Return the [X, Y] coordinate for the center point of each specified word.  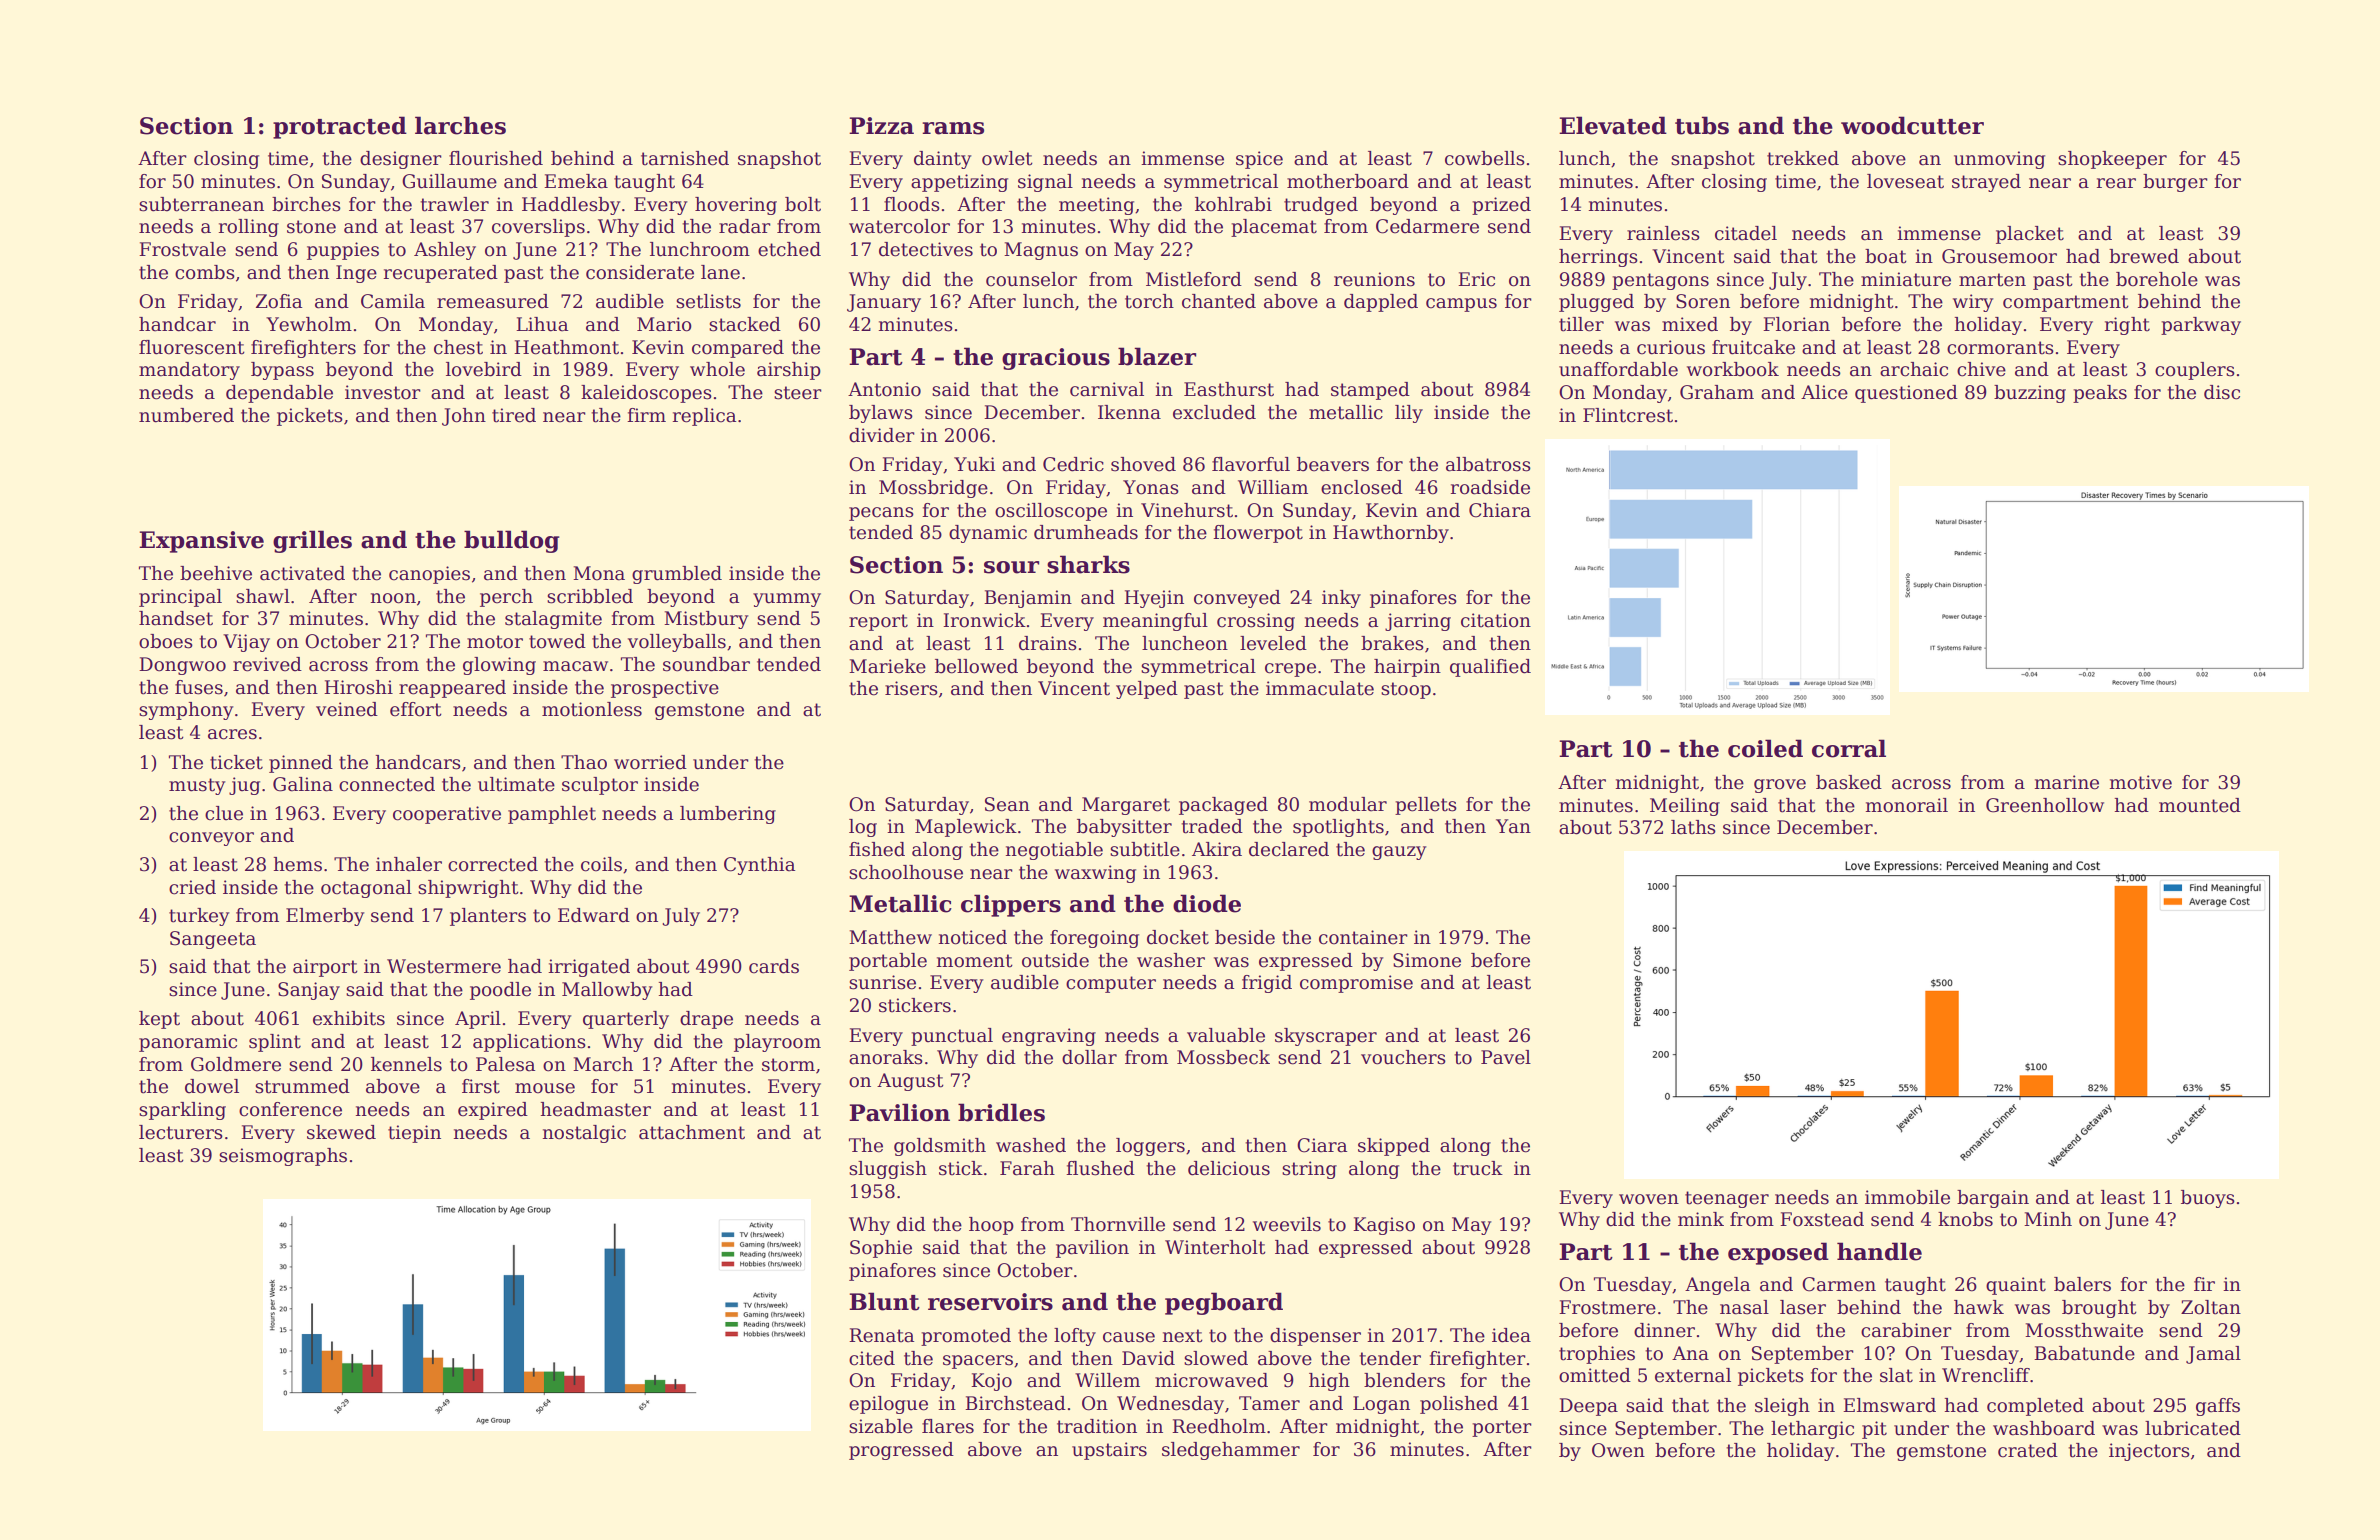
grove [1780, 786]
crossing [1256, 622]
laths [1693, 827]
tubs [1702, 125]
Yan [1513, 826]
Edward [594, 915]
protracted [340, 127]
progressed [901, 1451]
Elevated [1613, 125]
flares [948, 1426]
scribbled [590, 596]
